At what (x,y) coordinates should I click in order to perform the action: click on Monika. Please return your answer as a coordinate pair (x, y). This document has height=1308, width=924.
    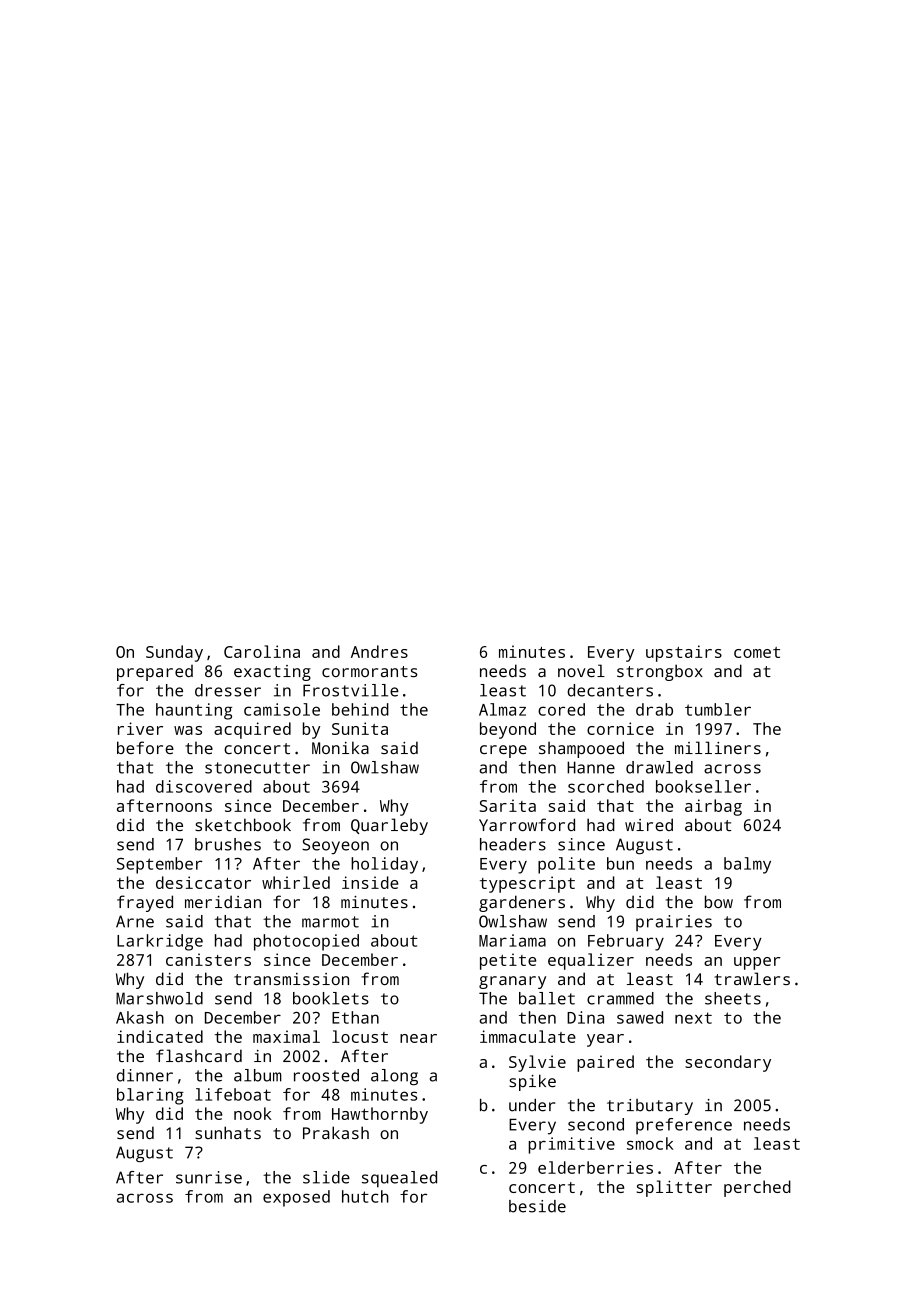
    Looking at the image, I should click on (340, 747).
